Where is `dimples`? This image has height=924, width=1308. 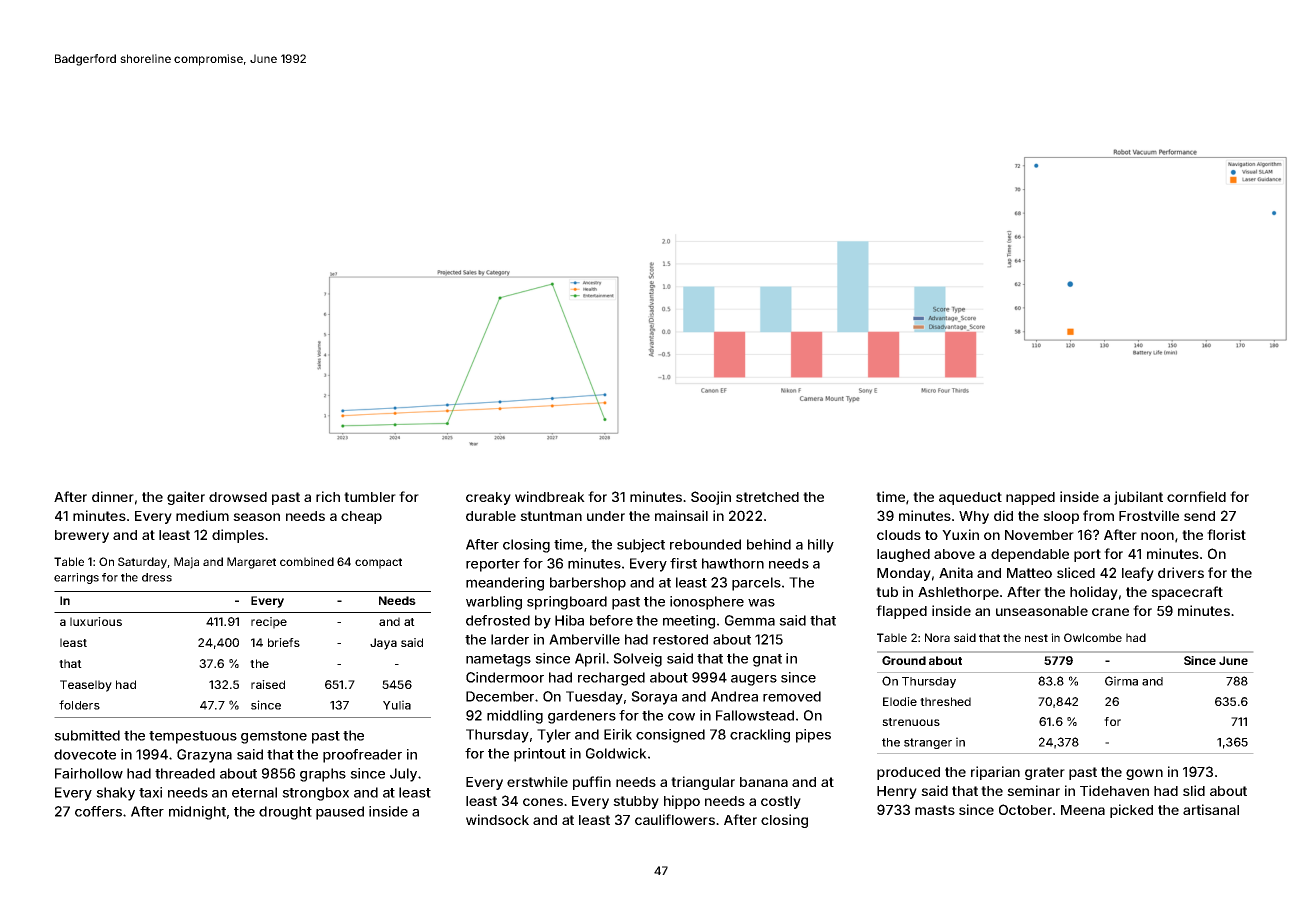 dimples is located at coordinates (238, 536).
